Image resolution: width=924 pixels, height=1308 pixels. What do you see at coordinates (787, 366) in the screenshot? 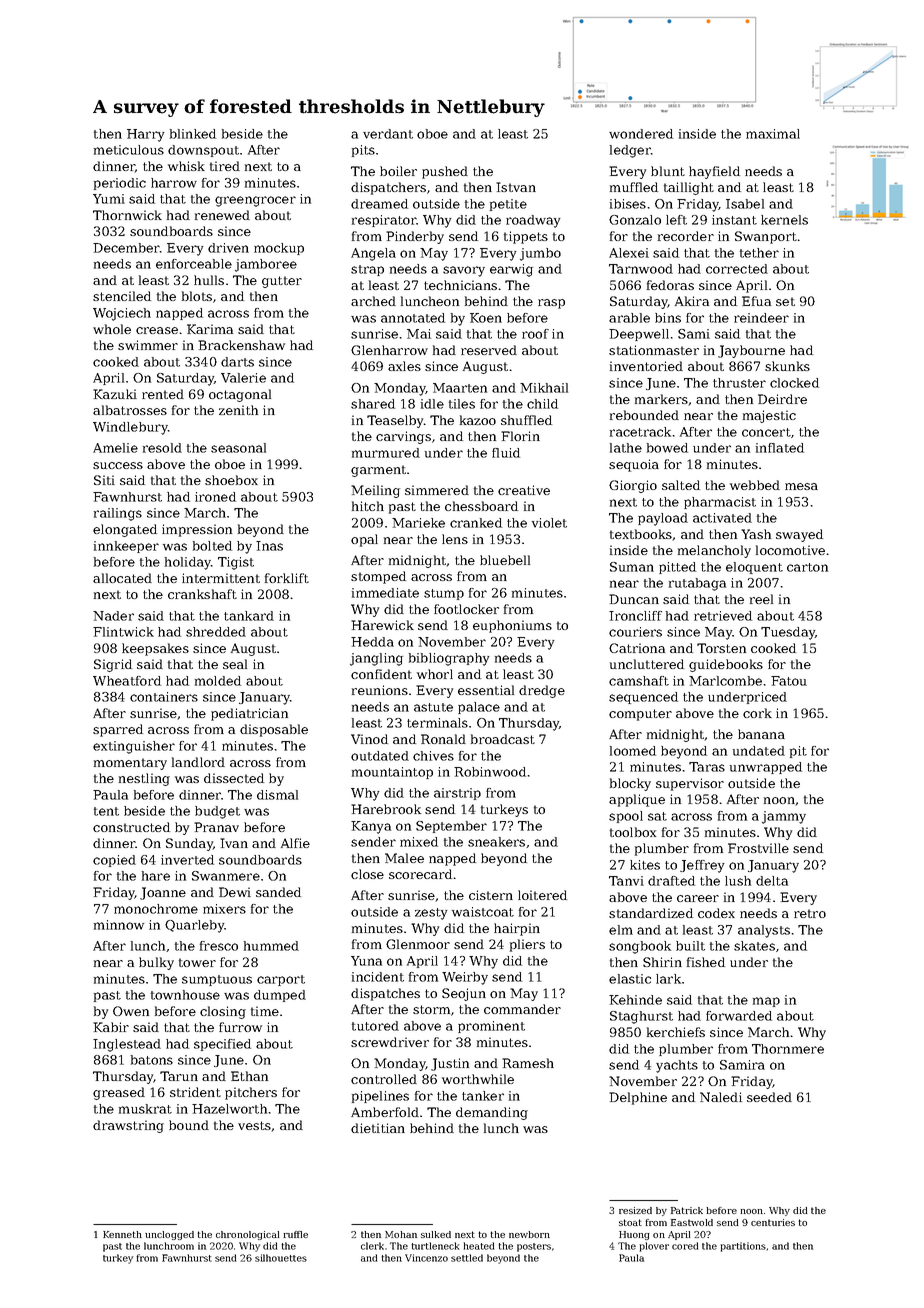
I see `skunks` at bounding box center [787, 366].
